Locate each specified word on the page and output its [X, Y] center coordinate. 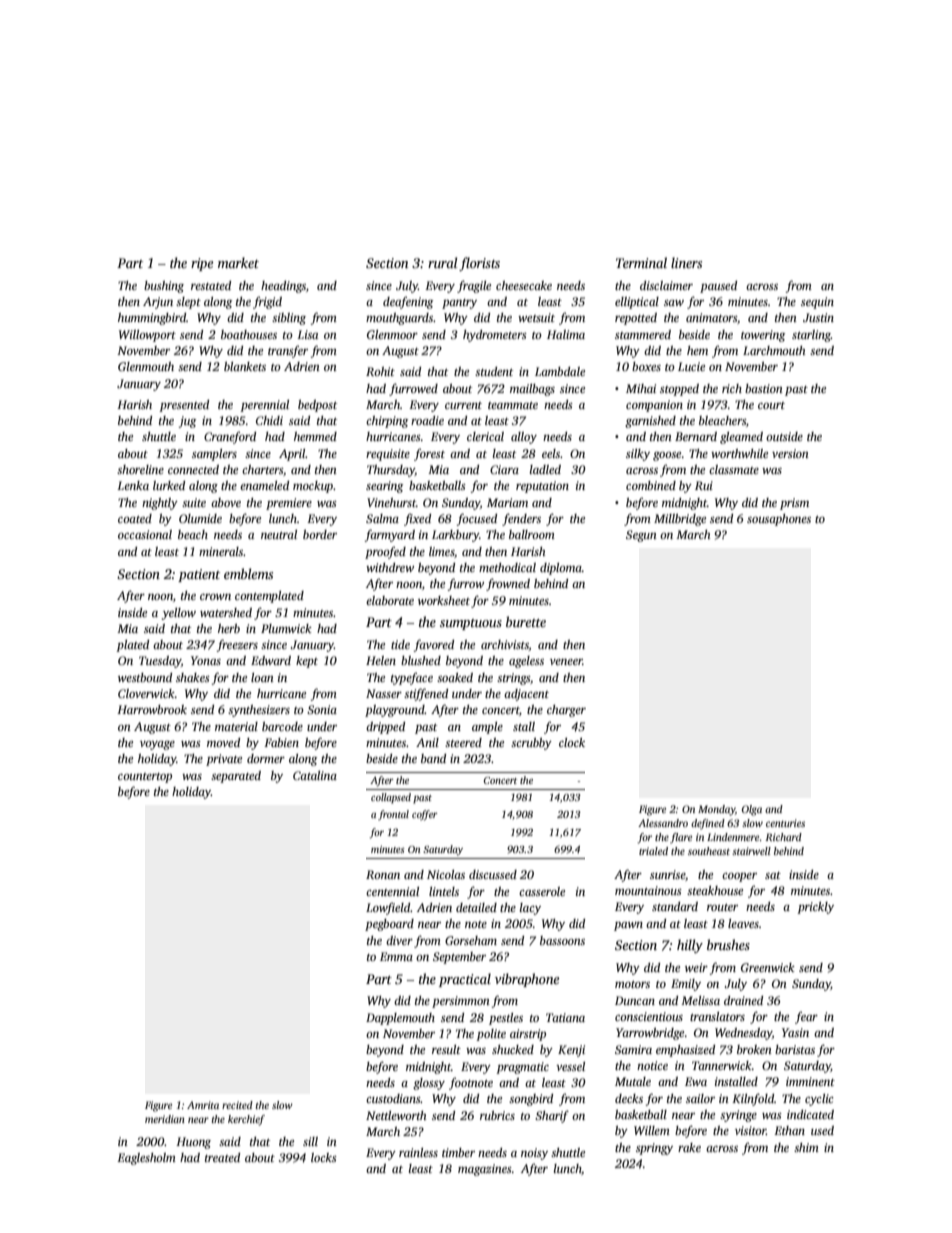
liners [686, 262]
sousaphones [779, 520]
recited [237, 1105]
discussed [493, 874]
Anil [427, 742]
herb [229, 628]
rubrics [497, 1115]
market [238, 262]
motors [632, 984]
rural [442, 262]
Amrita [203, 1105]
